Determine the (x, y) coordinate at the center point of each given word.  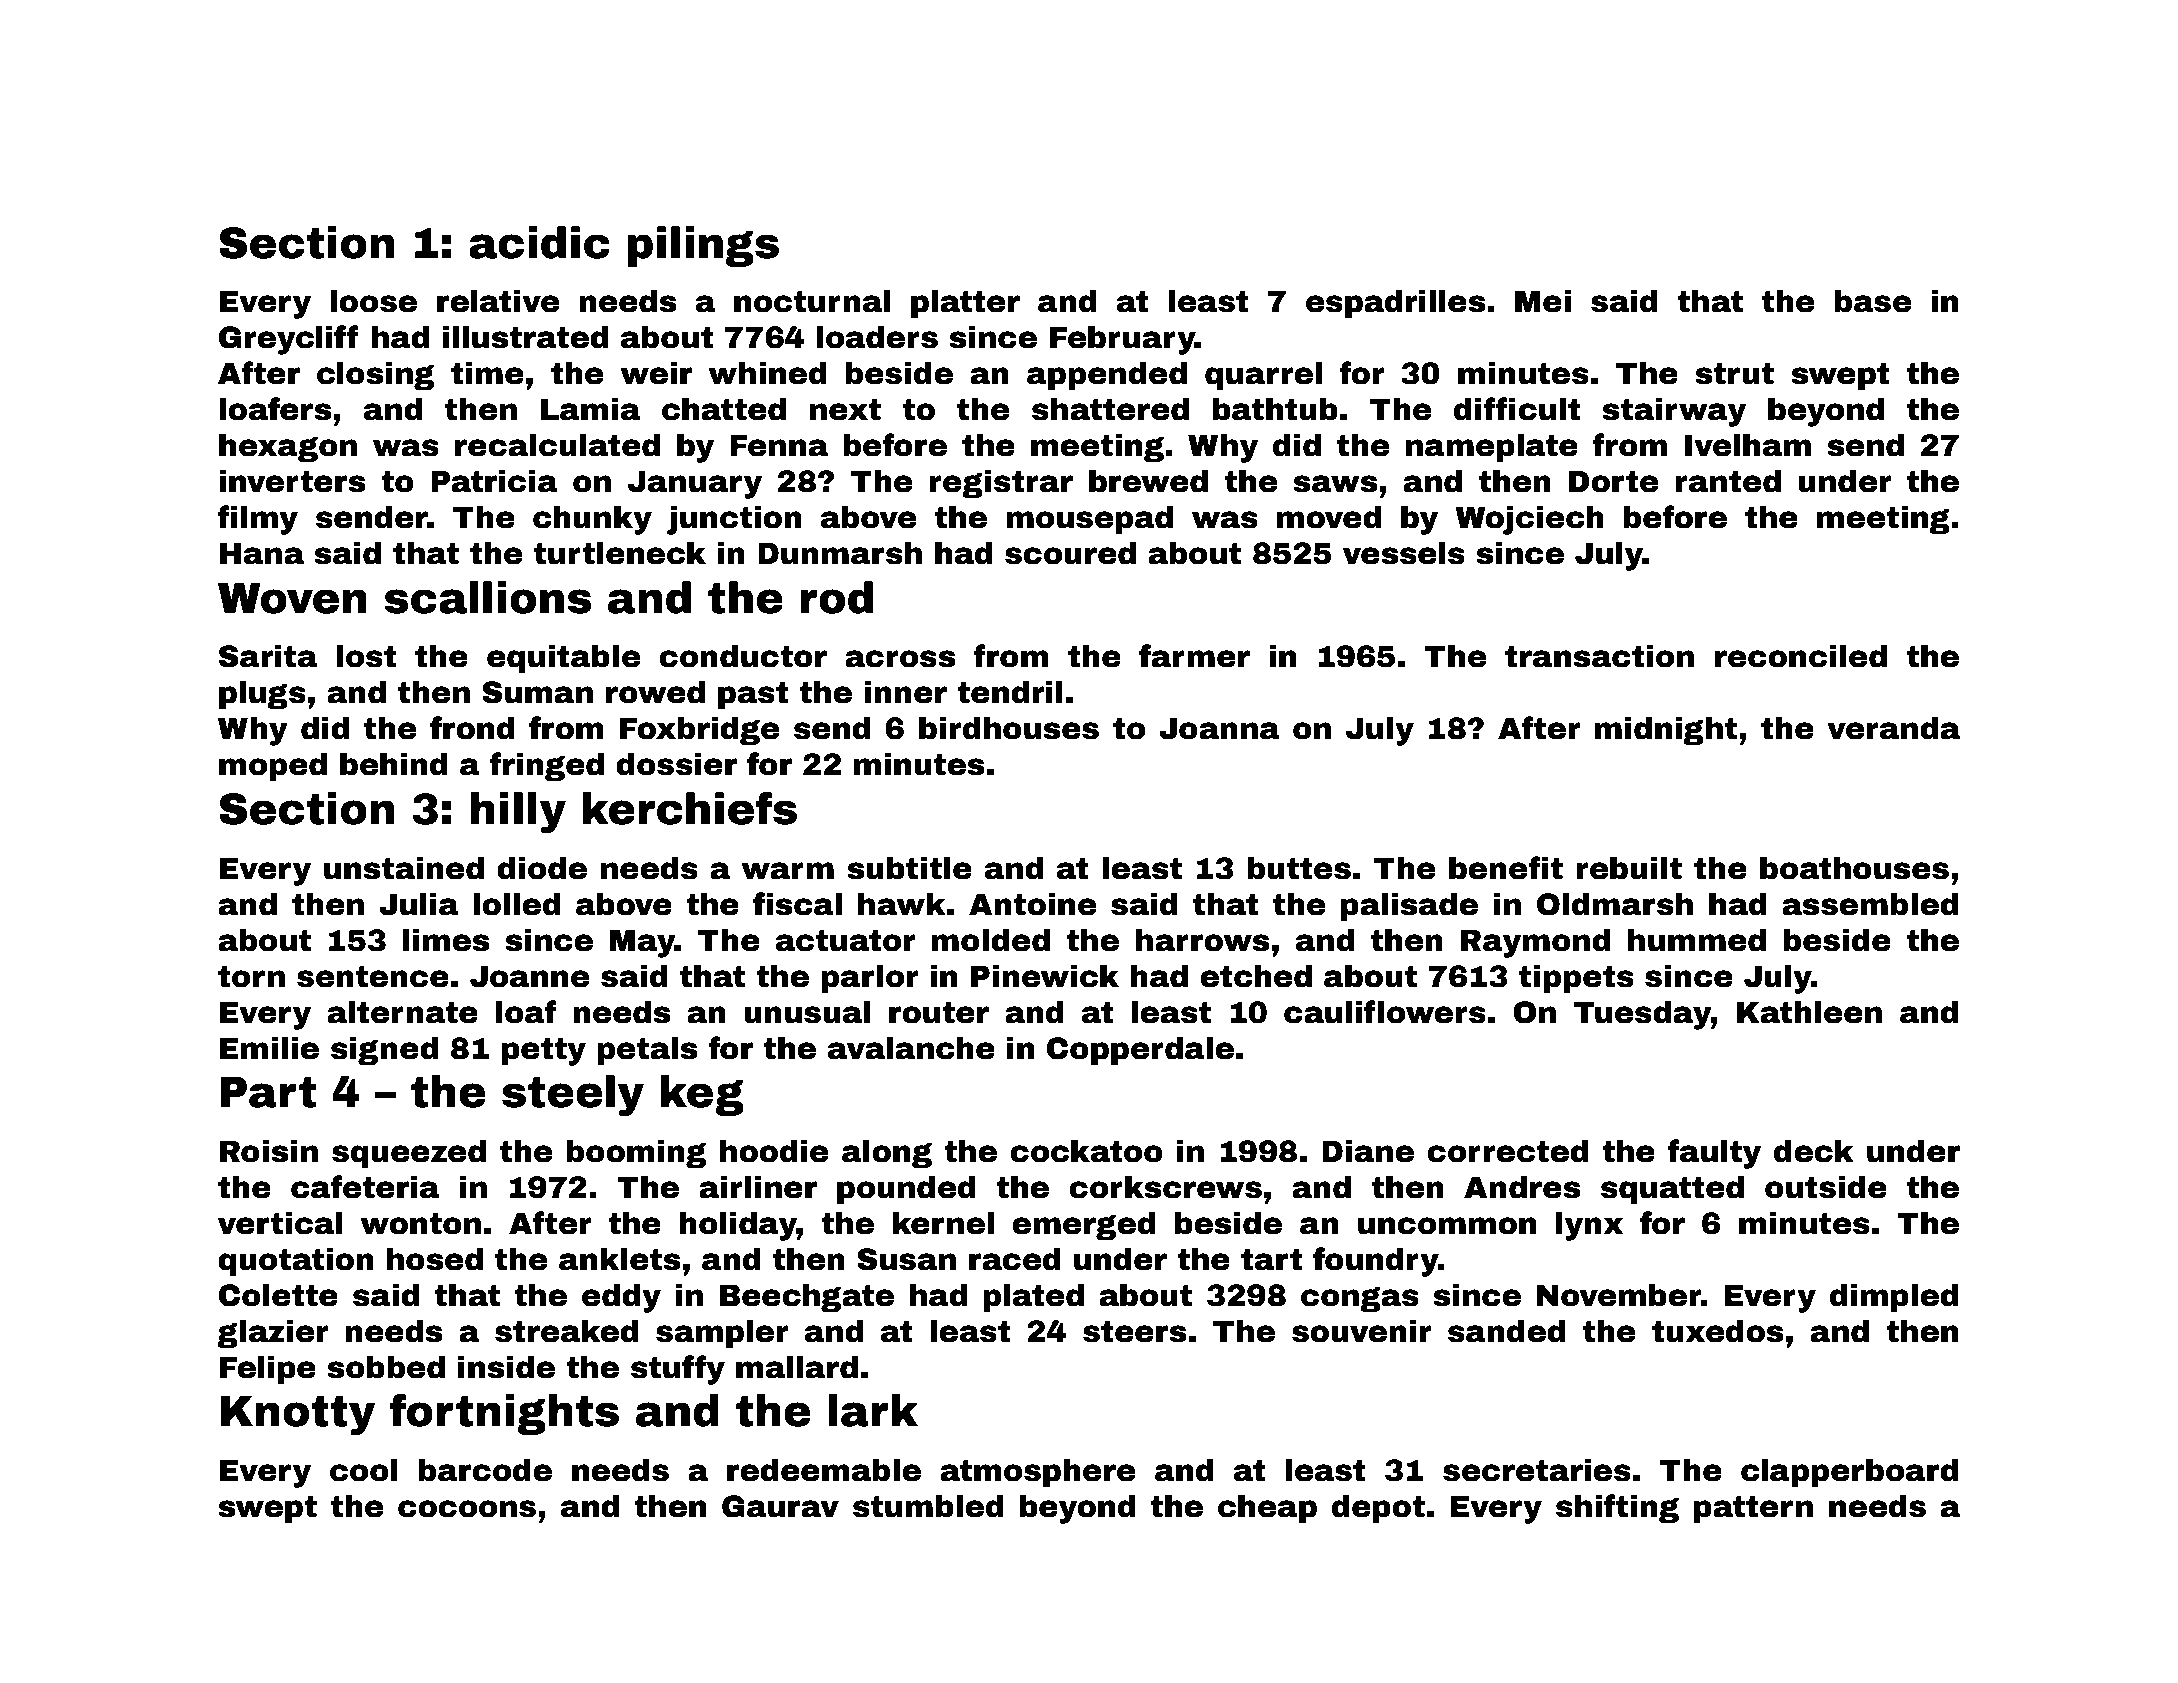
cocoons (467, 1509)
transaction (1599, 656)
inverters (292, 481)
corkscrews (1165, 1187)
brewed (1148, 481)
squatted (1672, 1189)
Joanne (529, 976)
